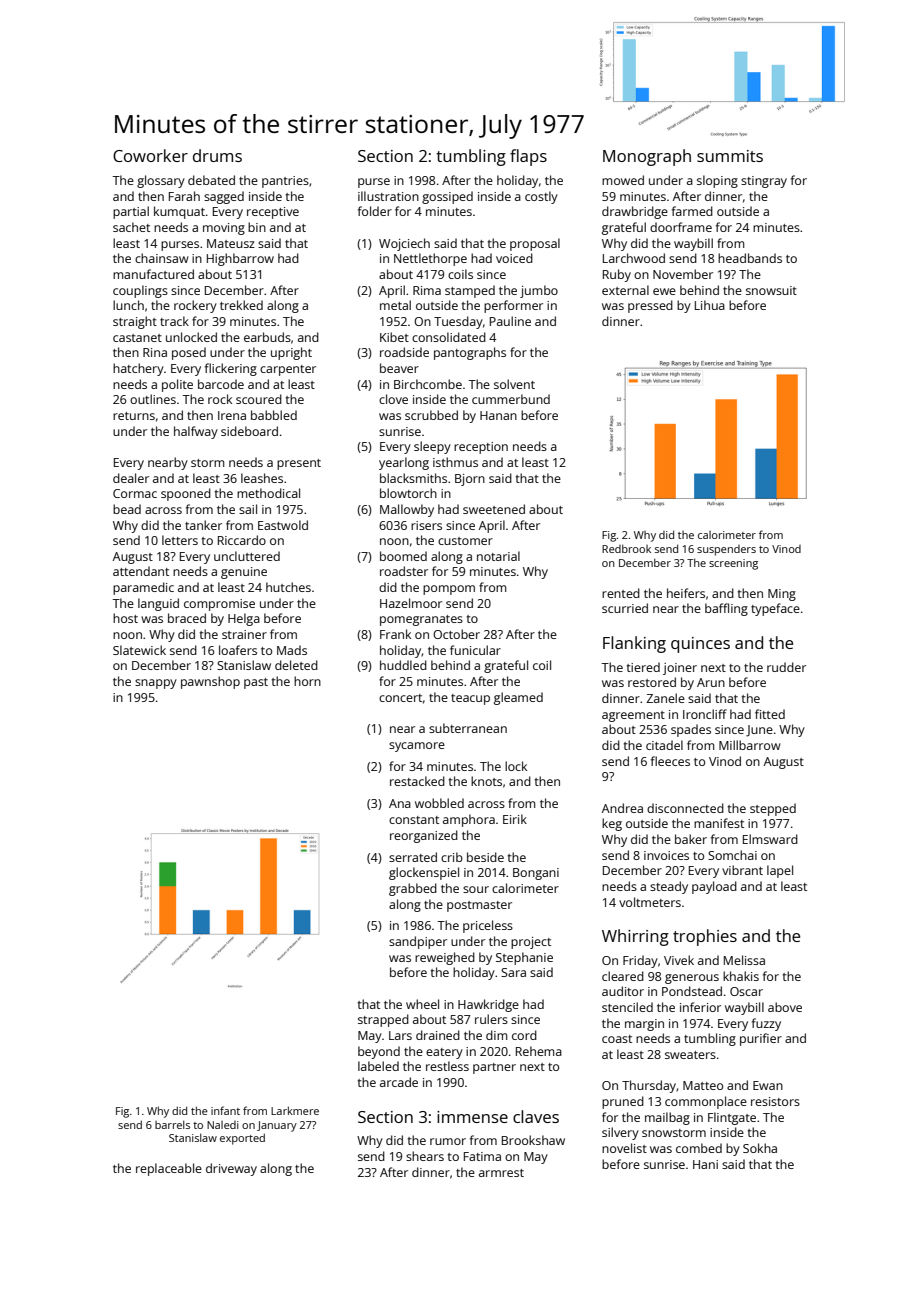 The height and width of the screenshot is (1308, 924). I want to click on Somchai, so click(732, 855).
